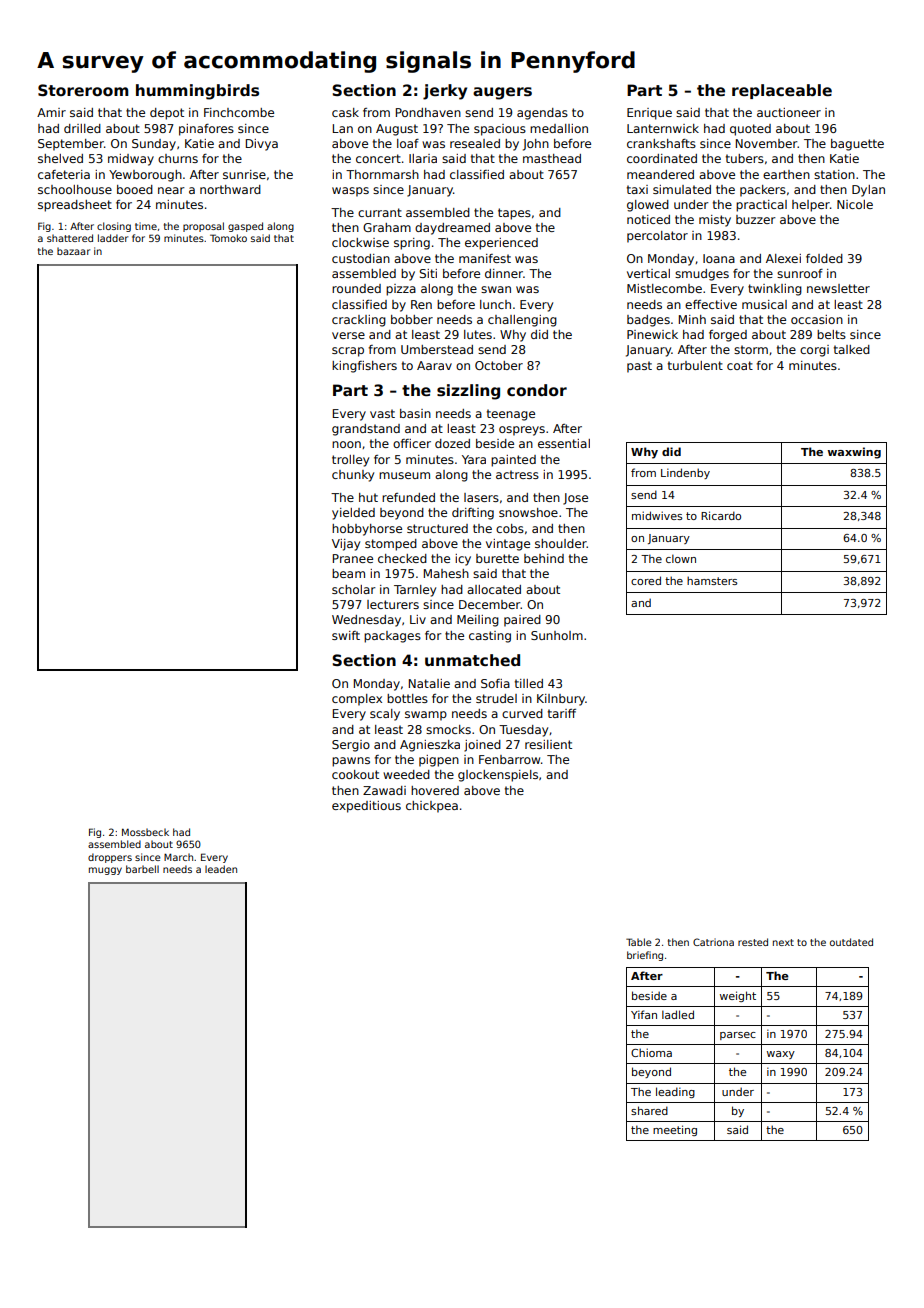 The width and height of the screenshot is (924, 1308). Describe the element at coordinates (145, 832) in the screenshot. I see `Mossbeck` at that location.
